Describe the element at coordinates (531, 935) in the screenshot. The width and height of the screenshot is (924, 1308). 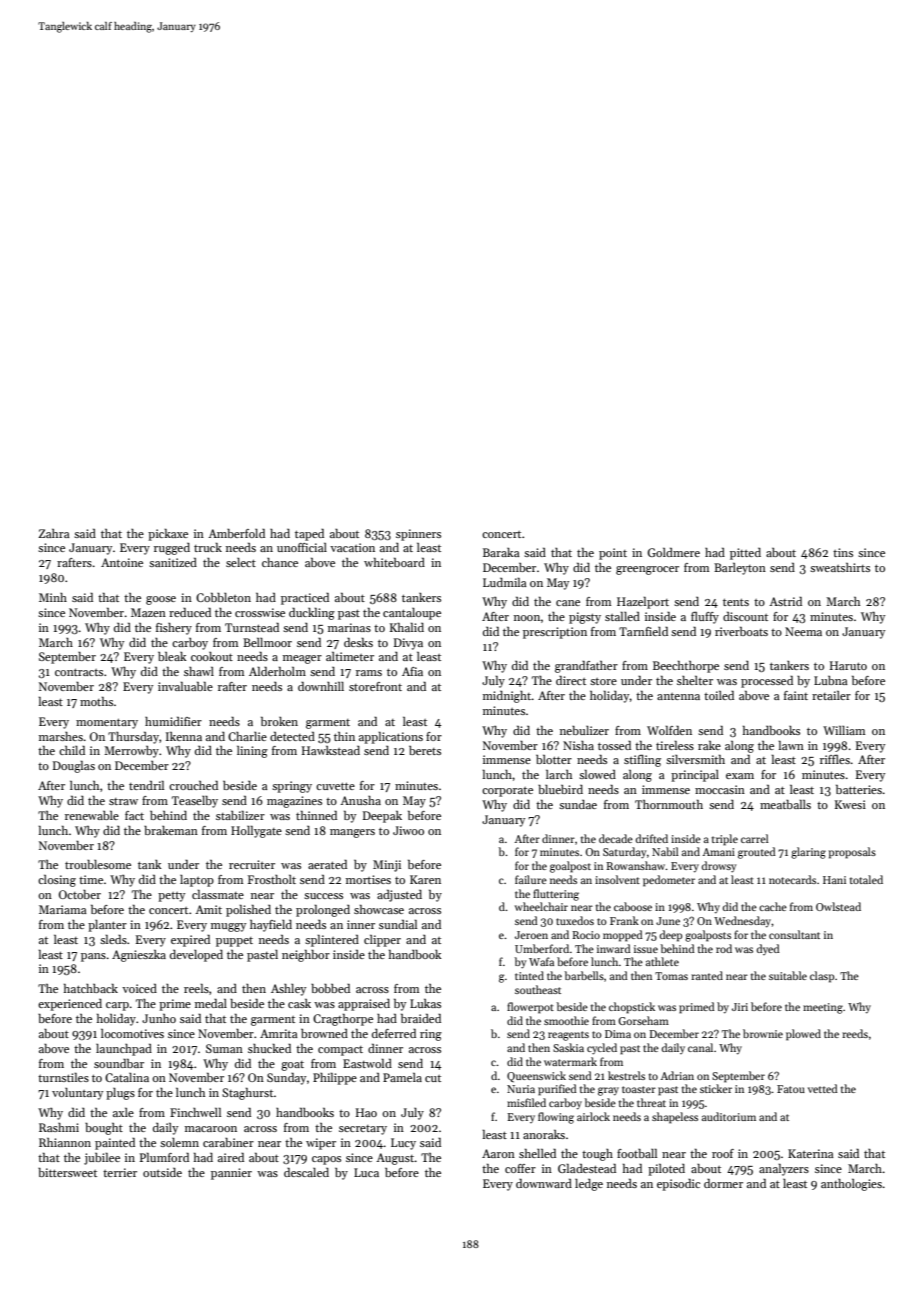
I see `Jeroen` at that location.
